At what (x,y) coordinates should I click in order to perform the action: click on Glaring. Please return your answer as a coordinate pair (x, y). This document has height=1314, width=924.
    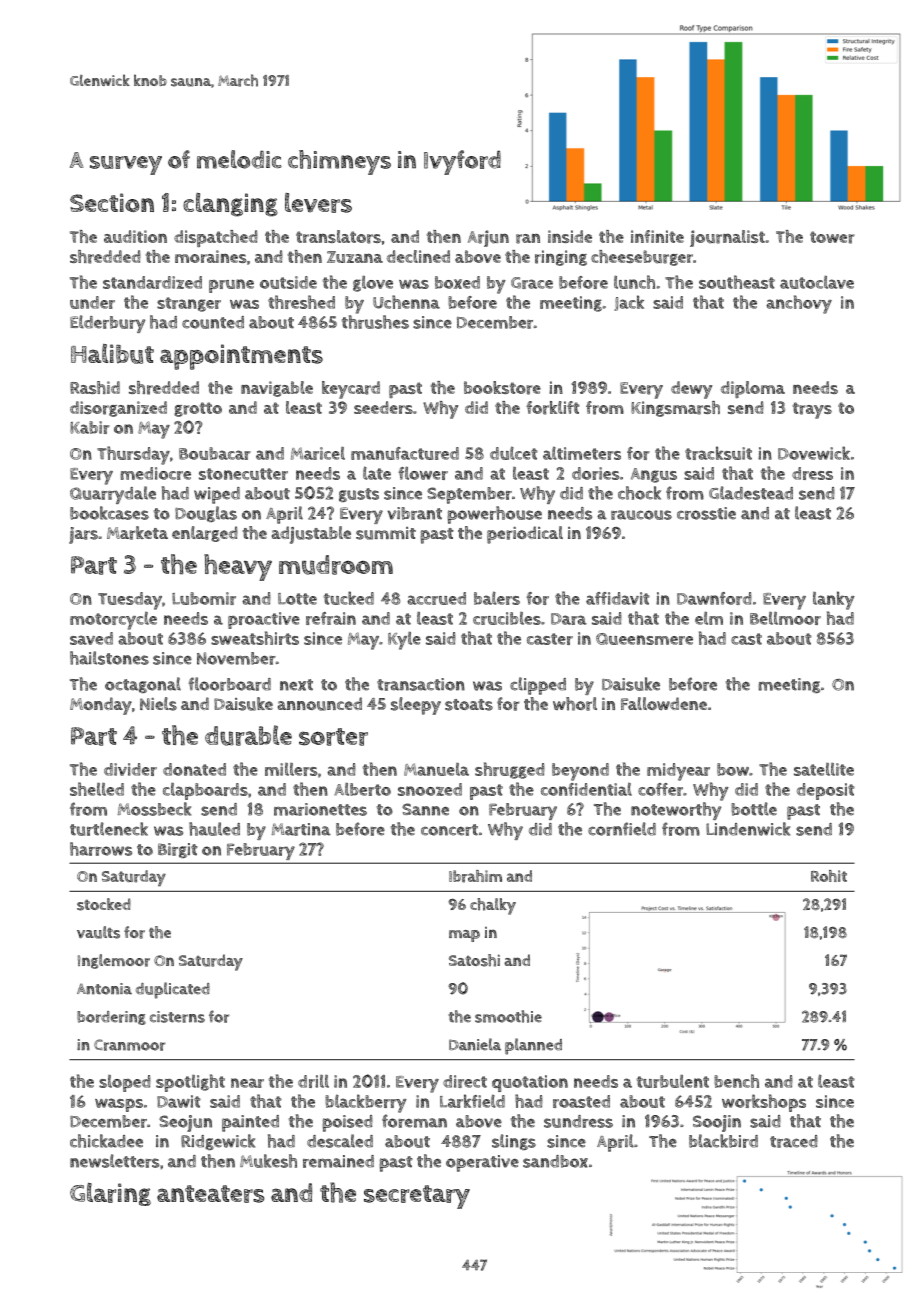
    Looking at the image, I should click on (110, 1194).
